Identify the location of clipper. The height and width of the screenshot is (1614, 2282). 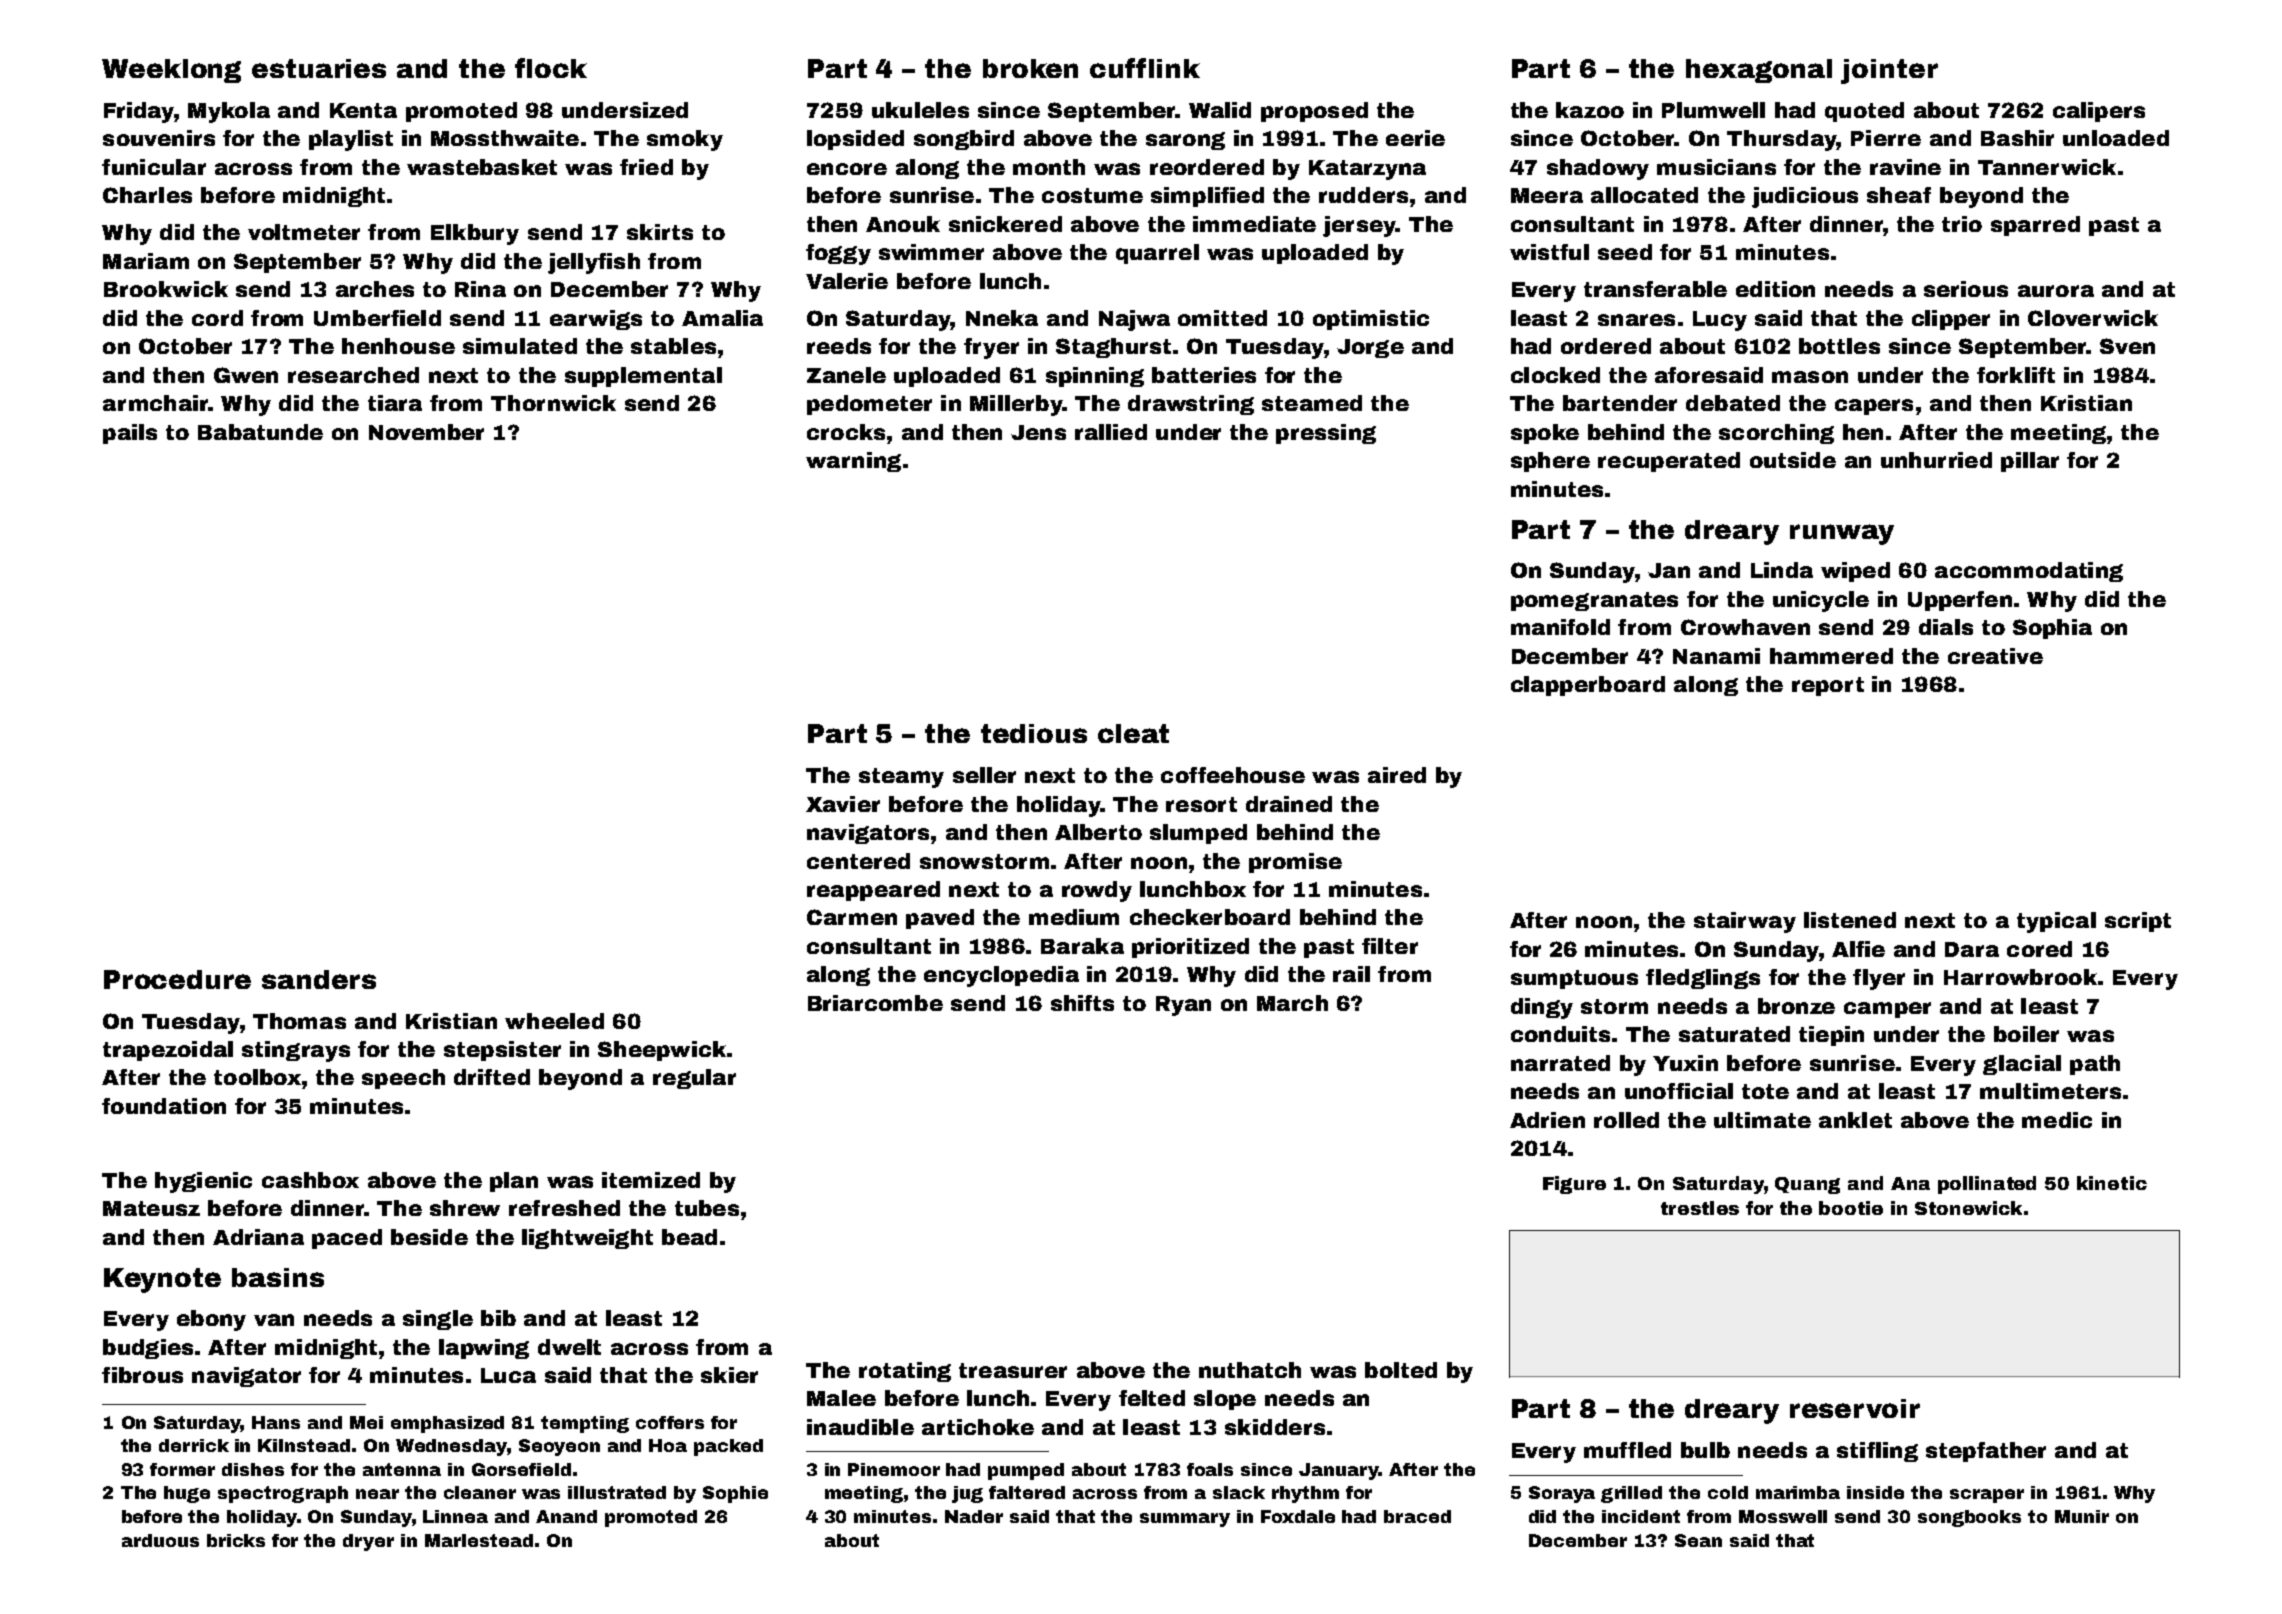
(1951, 320).
